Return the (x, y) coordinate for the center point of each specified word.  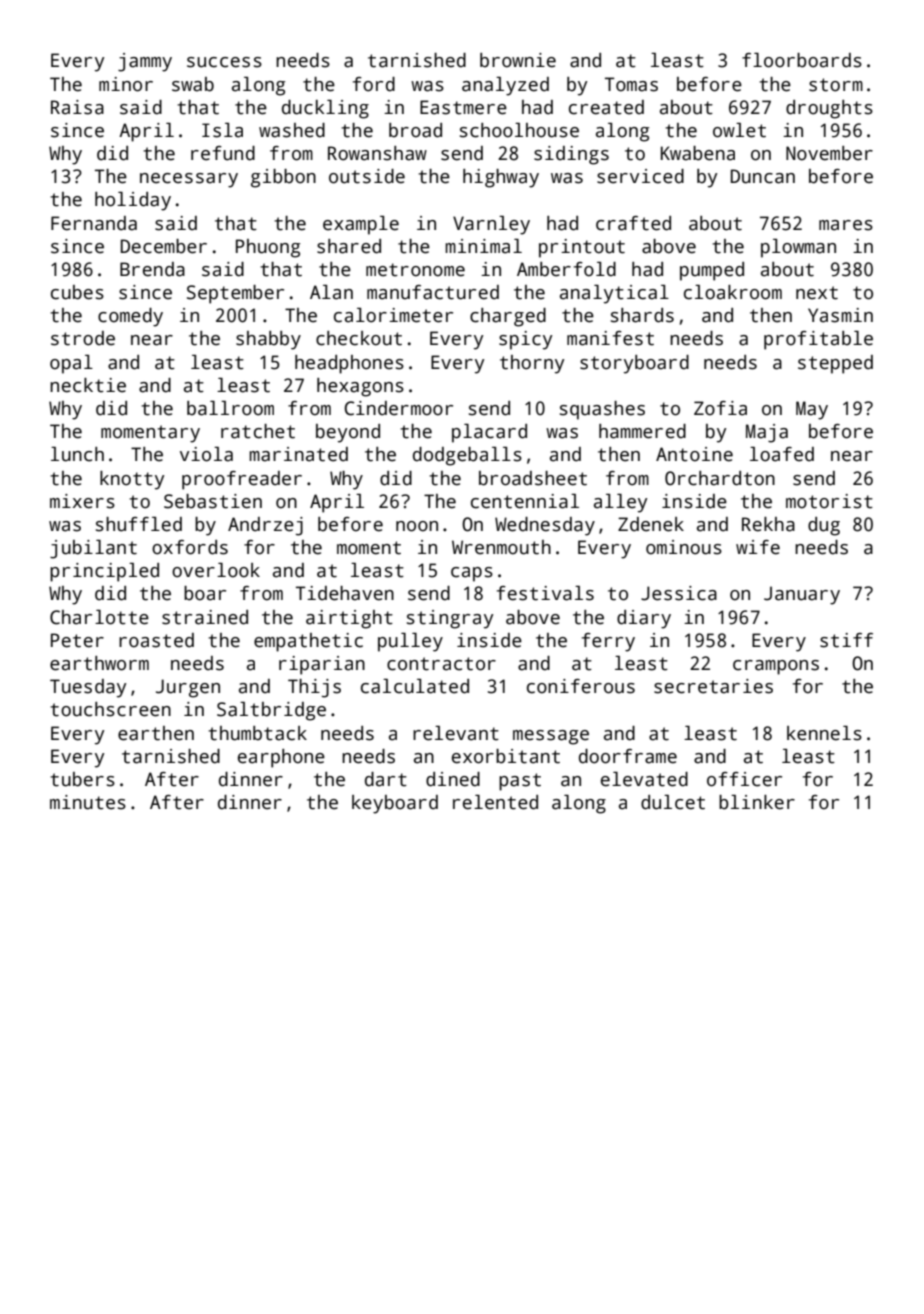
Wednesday (545, 526)
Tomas (631, 84)
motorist (829, 501)
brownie (518, 60)
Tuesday (88, 688)
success (224, 62)
